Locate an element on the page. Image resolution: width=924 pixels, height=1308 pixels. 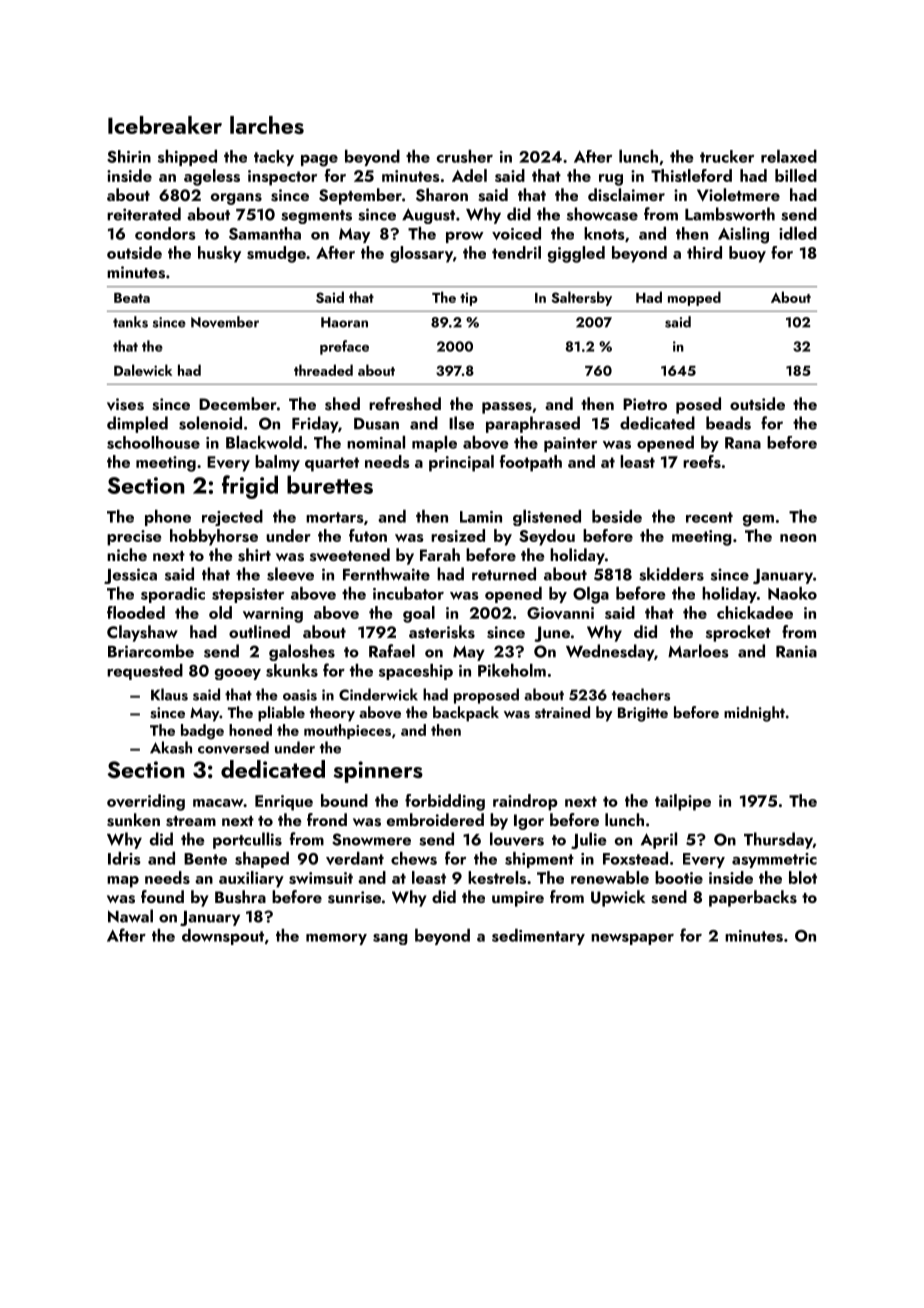
teachers is located at coordinates (641, 694).
